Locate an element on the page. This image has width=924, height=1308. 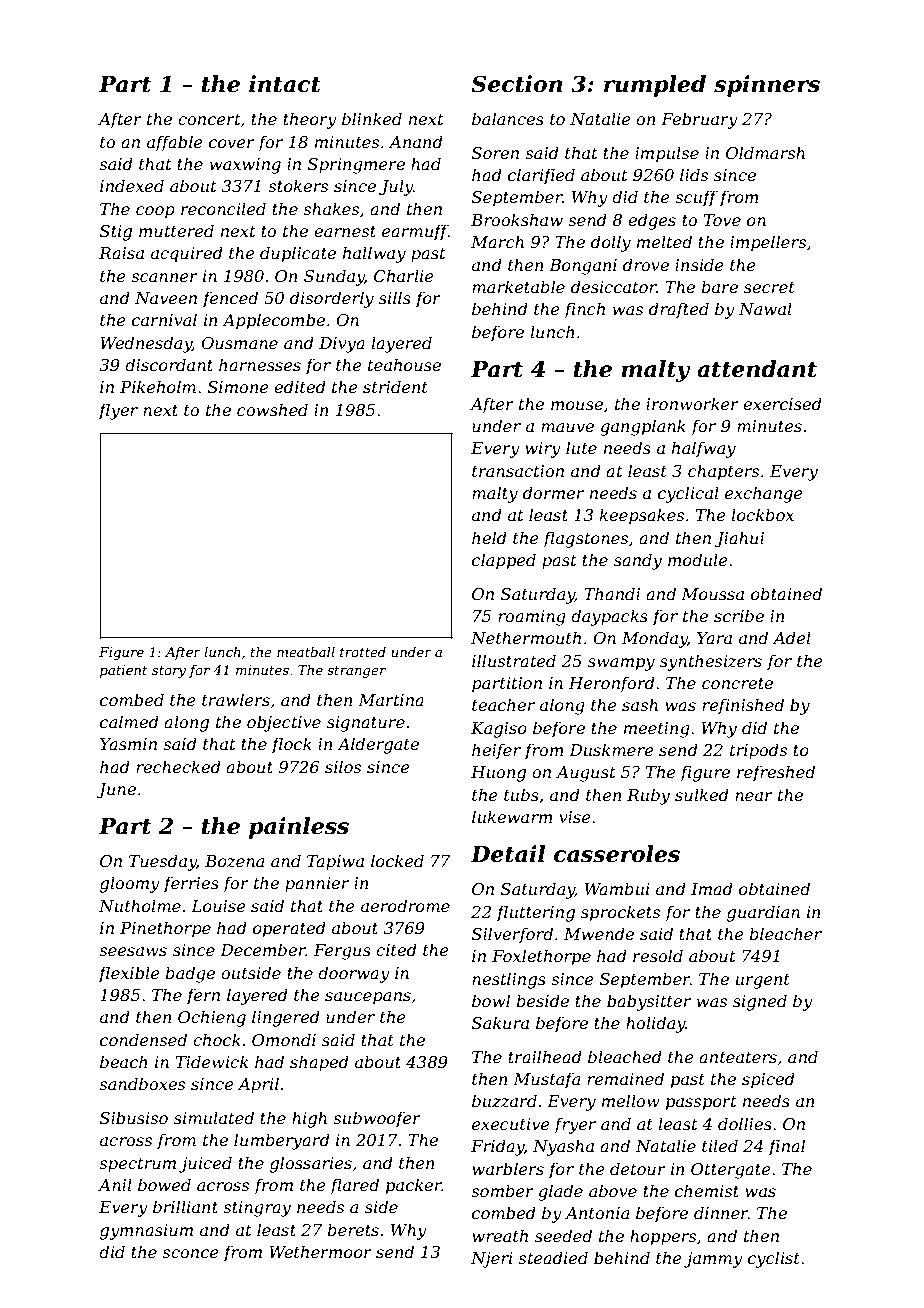
Louise is located at coordinates (218, 906).
